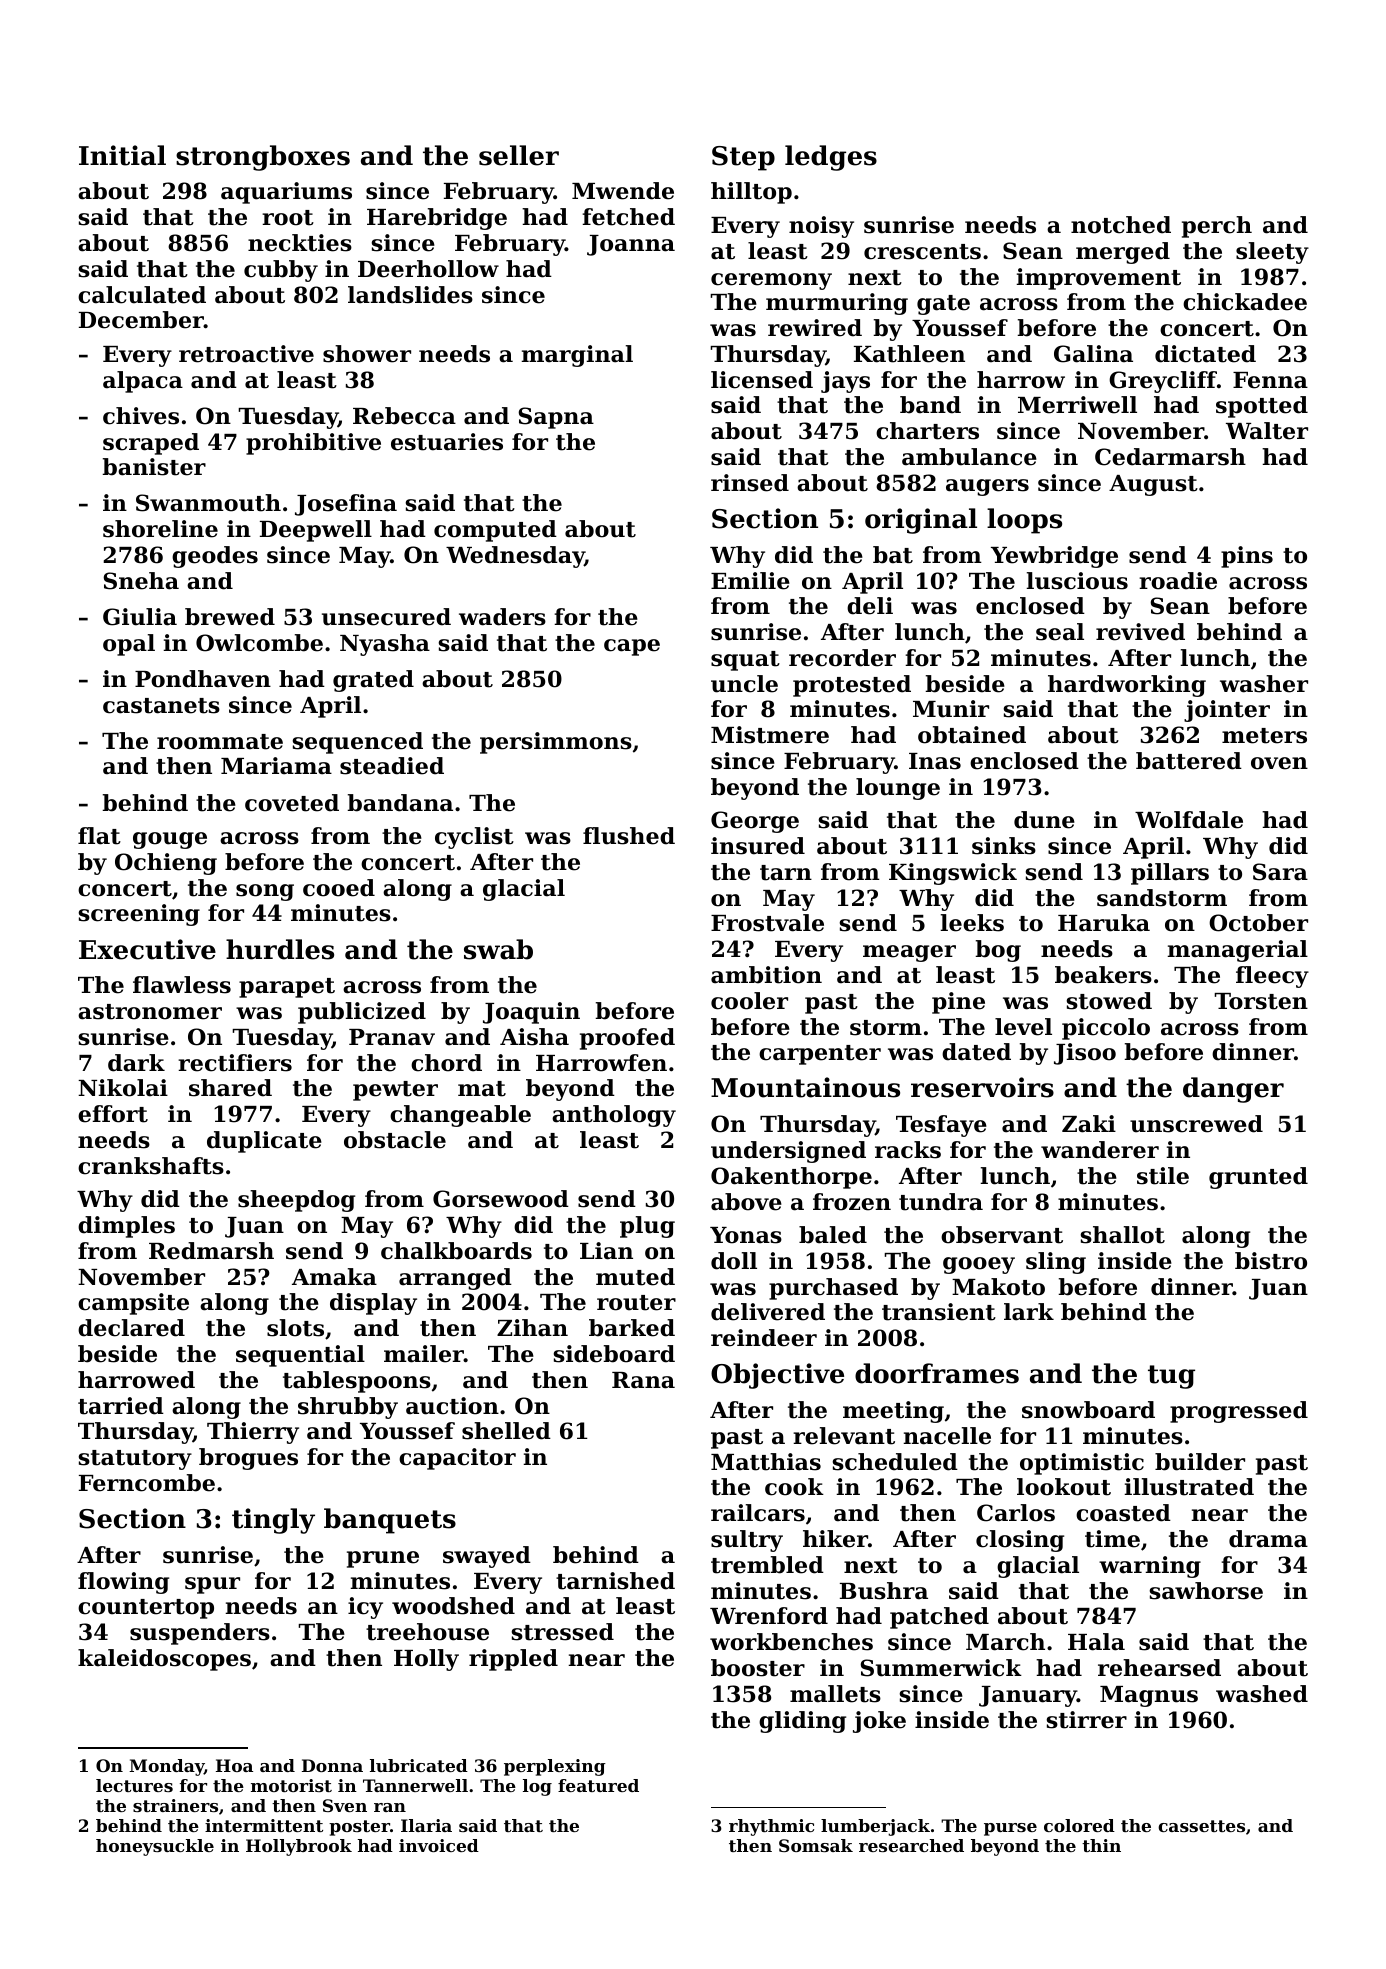 The width and height of the screenshot is (1386, 1969). Describe the element at coordinates (263, 158) in the screenshot. I see `strongboxes` at that location.
